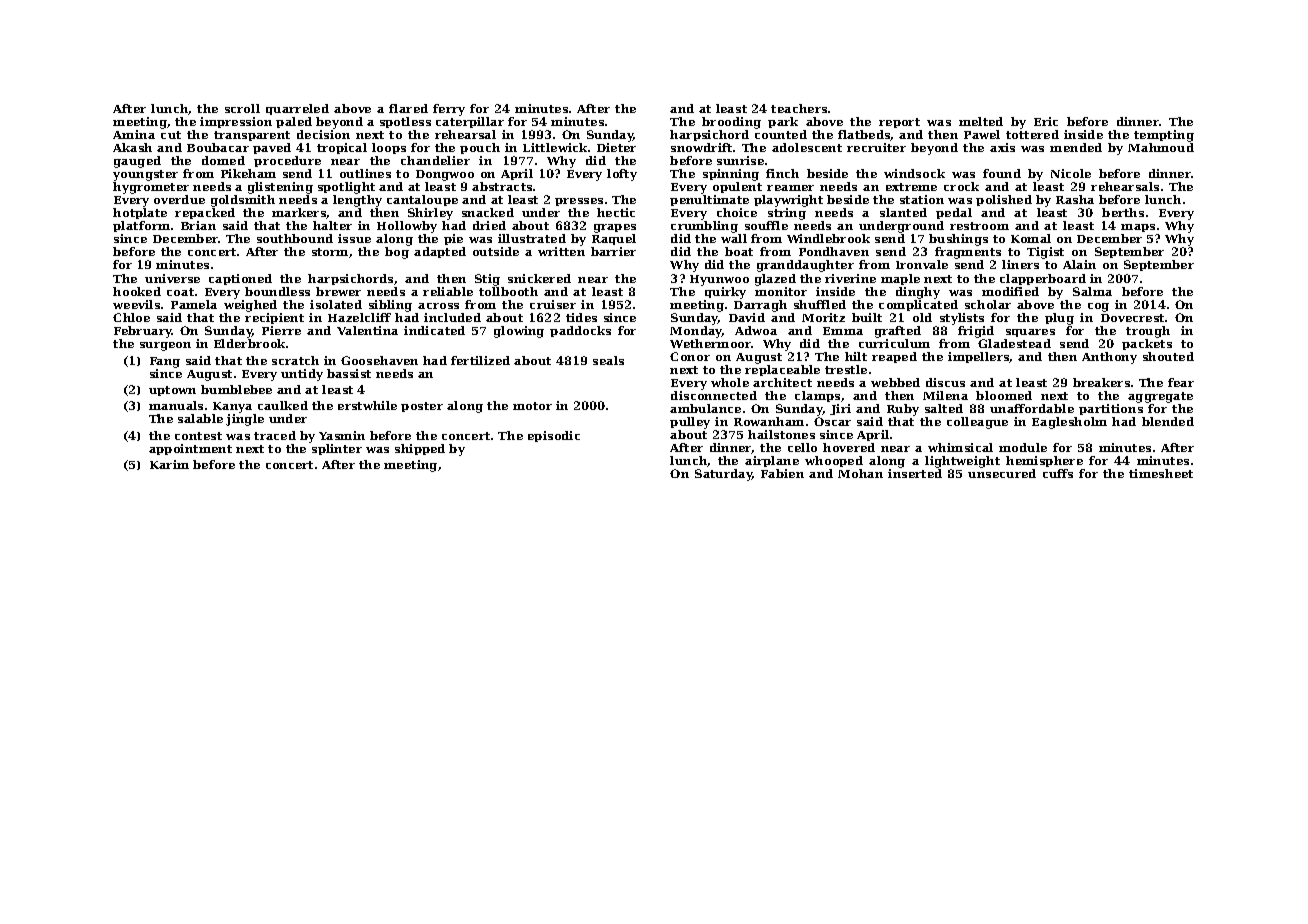 The width and height of the screenshot is (1308, 924). What do you see at coordinates (918, 293) in the screenshot?
I see `dinghy` at bounding box center [918, 293].
